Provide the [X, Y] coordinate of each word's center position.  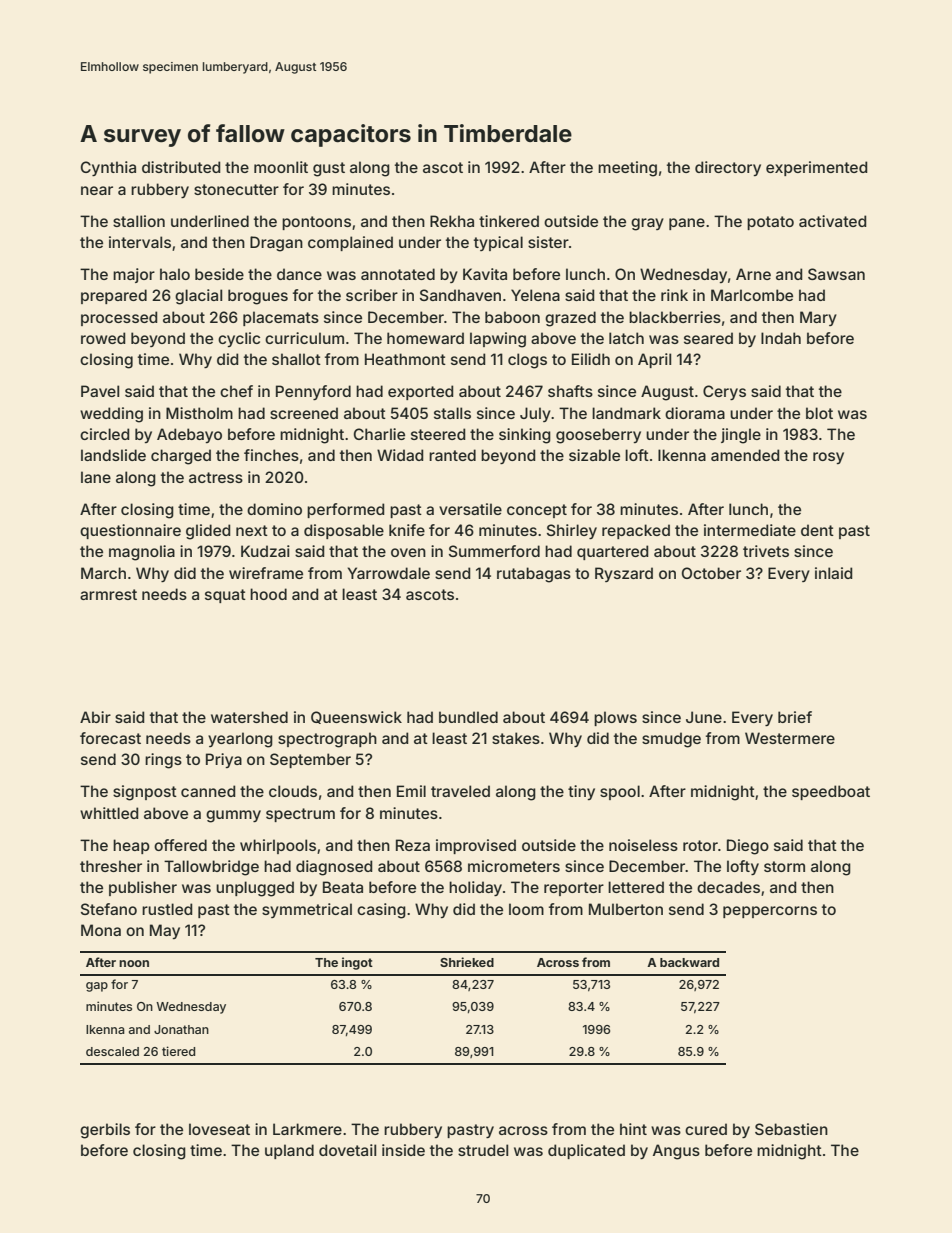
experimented [817, 168]
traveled [460, 791]
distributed [181, 167]
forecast [110, 738]
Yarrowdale [389, 573]
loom [526, 909]
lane [96, 477]
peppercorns [770, 912]
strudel [483, 1150]
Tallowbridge [211, 868]
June [704, 717]
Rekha [452, 221]
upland [289, 1151]
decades [728, 887]
